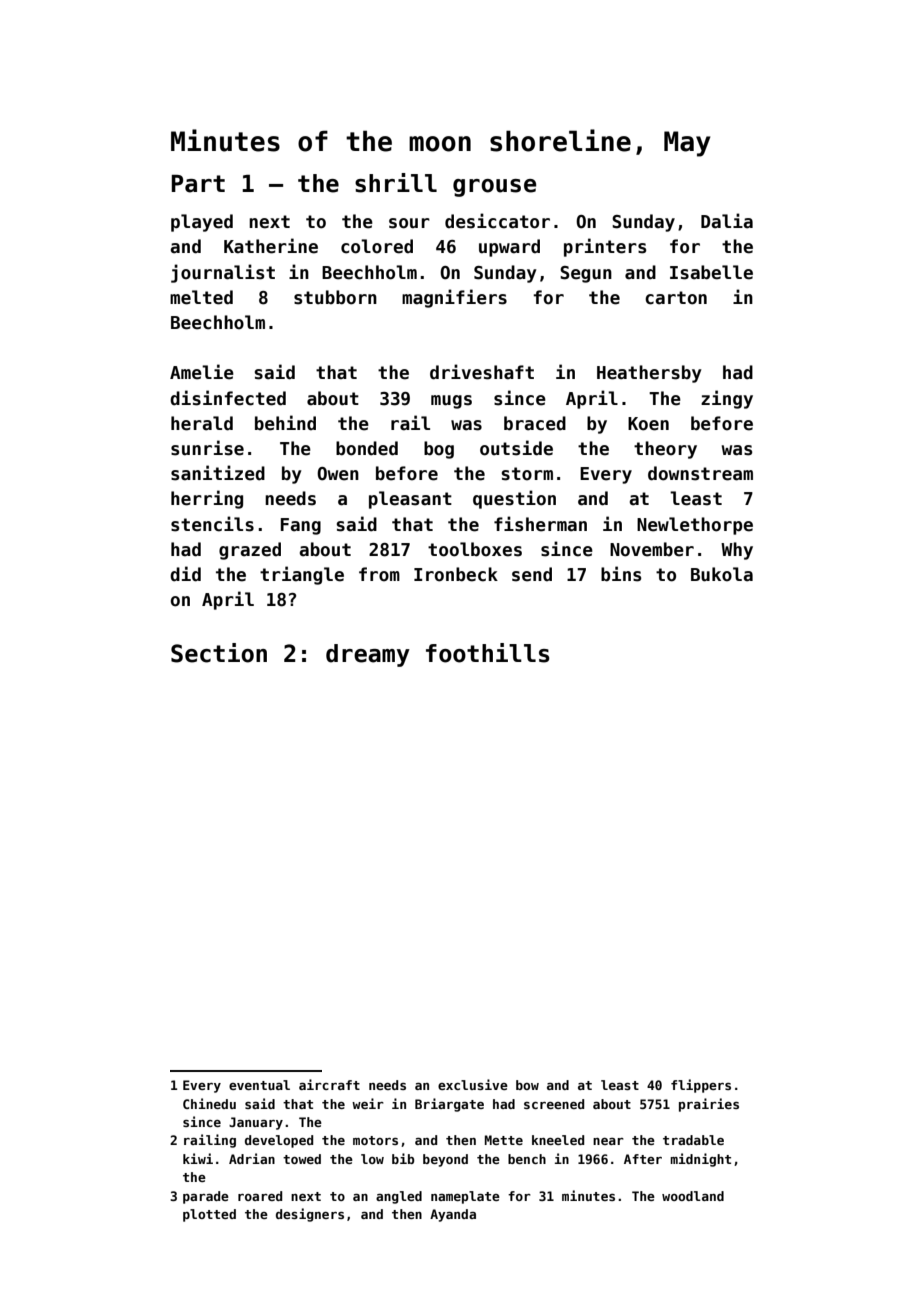 This screenshot has width=924, height=1311. Describe the element at coordinates (605, 247) in the screenshot. I see `printers` at that location.
